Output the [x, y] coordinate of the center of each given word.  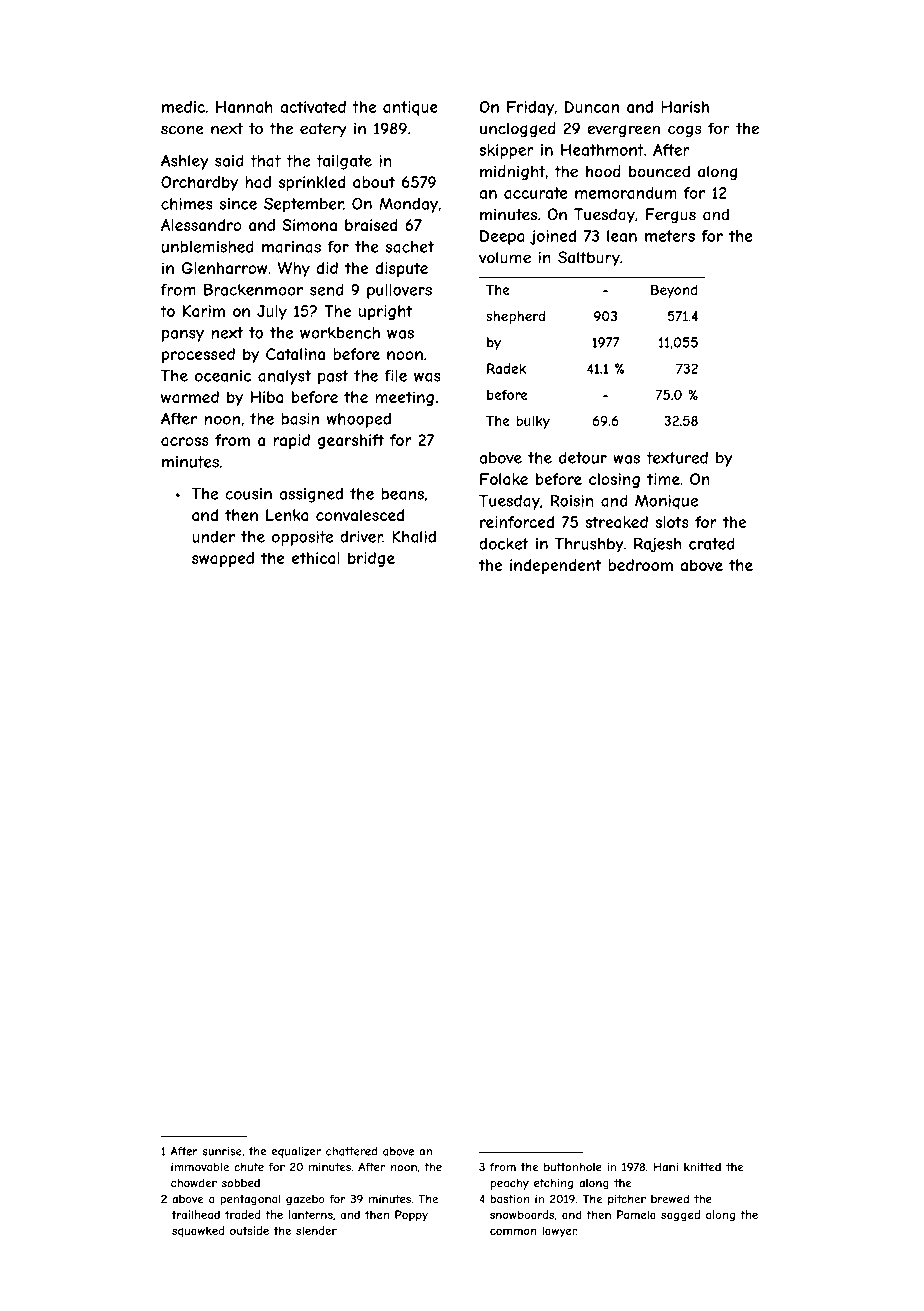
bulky [533, 422]
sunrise [222, 1151]
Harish [685, 107]
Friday [530, 108]
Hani [665, 1166]
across [185, 441]
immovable [200, 1167]
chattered [351, 1151]
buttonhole [573, 1167]
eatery [323, 130]
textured [677, 458]
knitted [702, 1167]
